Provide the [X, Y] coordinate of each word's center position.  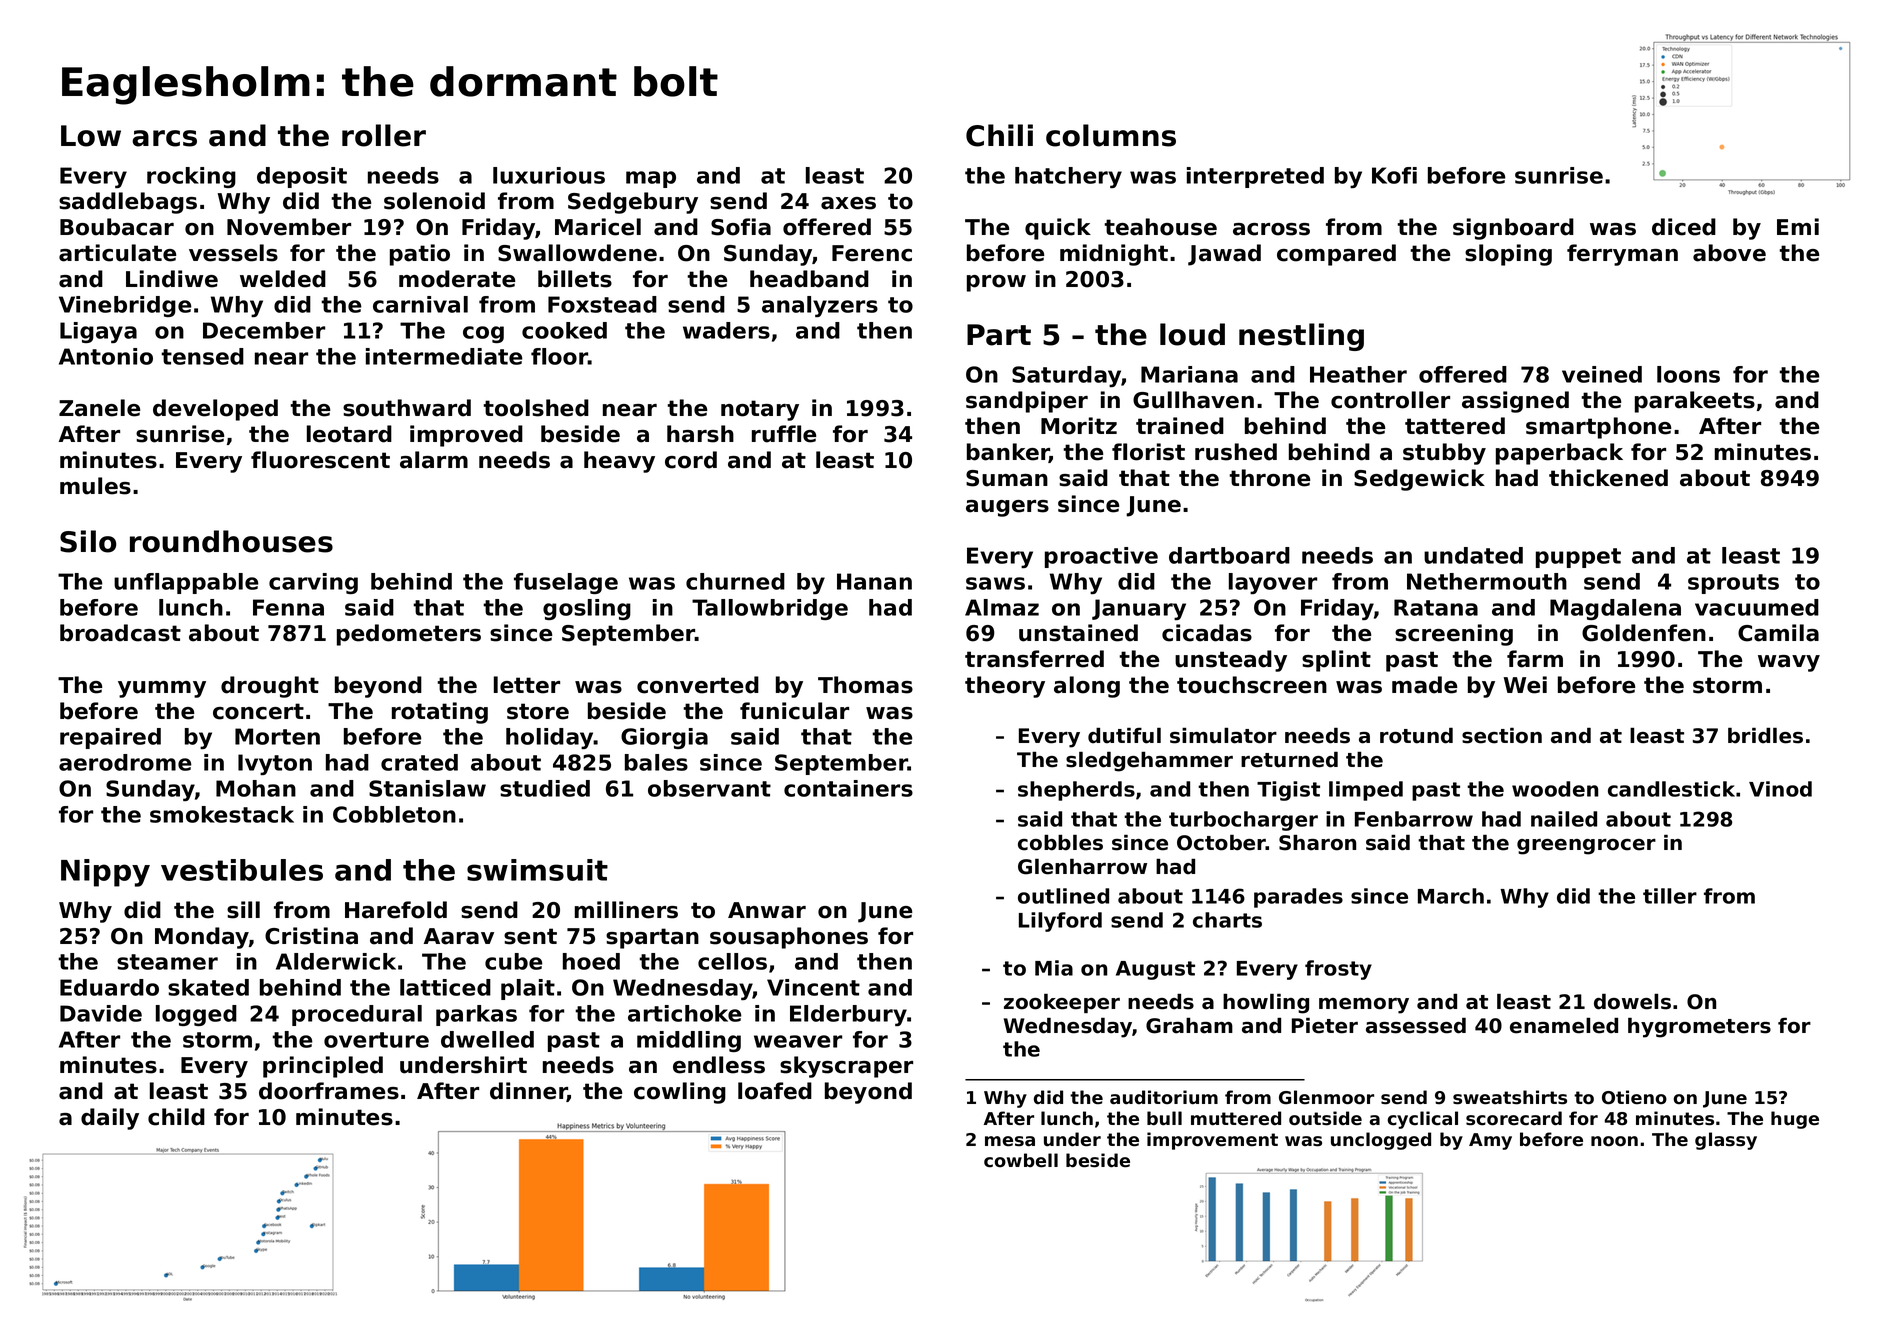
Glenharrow [1082, 867]
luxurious [549, 175]
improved [466, 436]
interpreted [1255, 177]
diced [1684, 227]
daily [110, 1119]
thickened [1608, 478]
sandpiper [1027, 402]
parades [1298, 898]
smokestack [222, 814]
